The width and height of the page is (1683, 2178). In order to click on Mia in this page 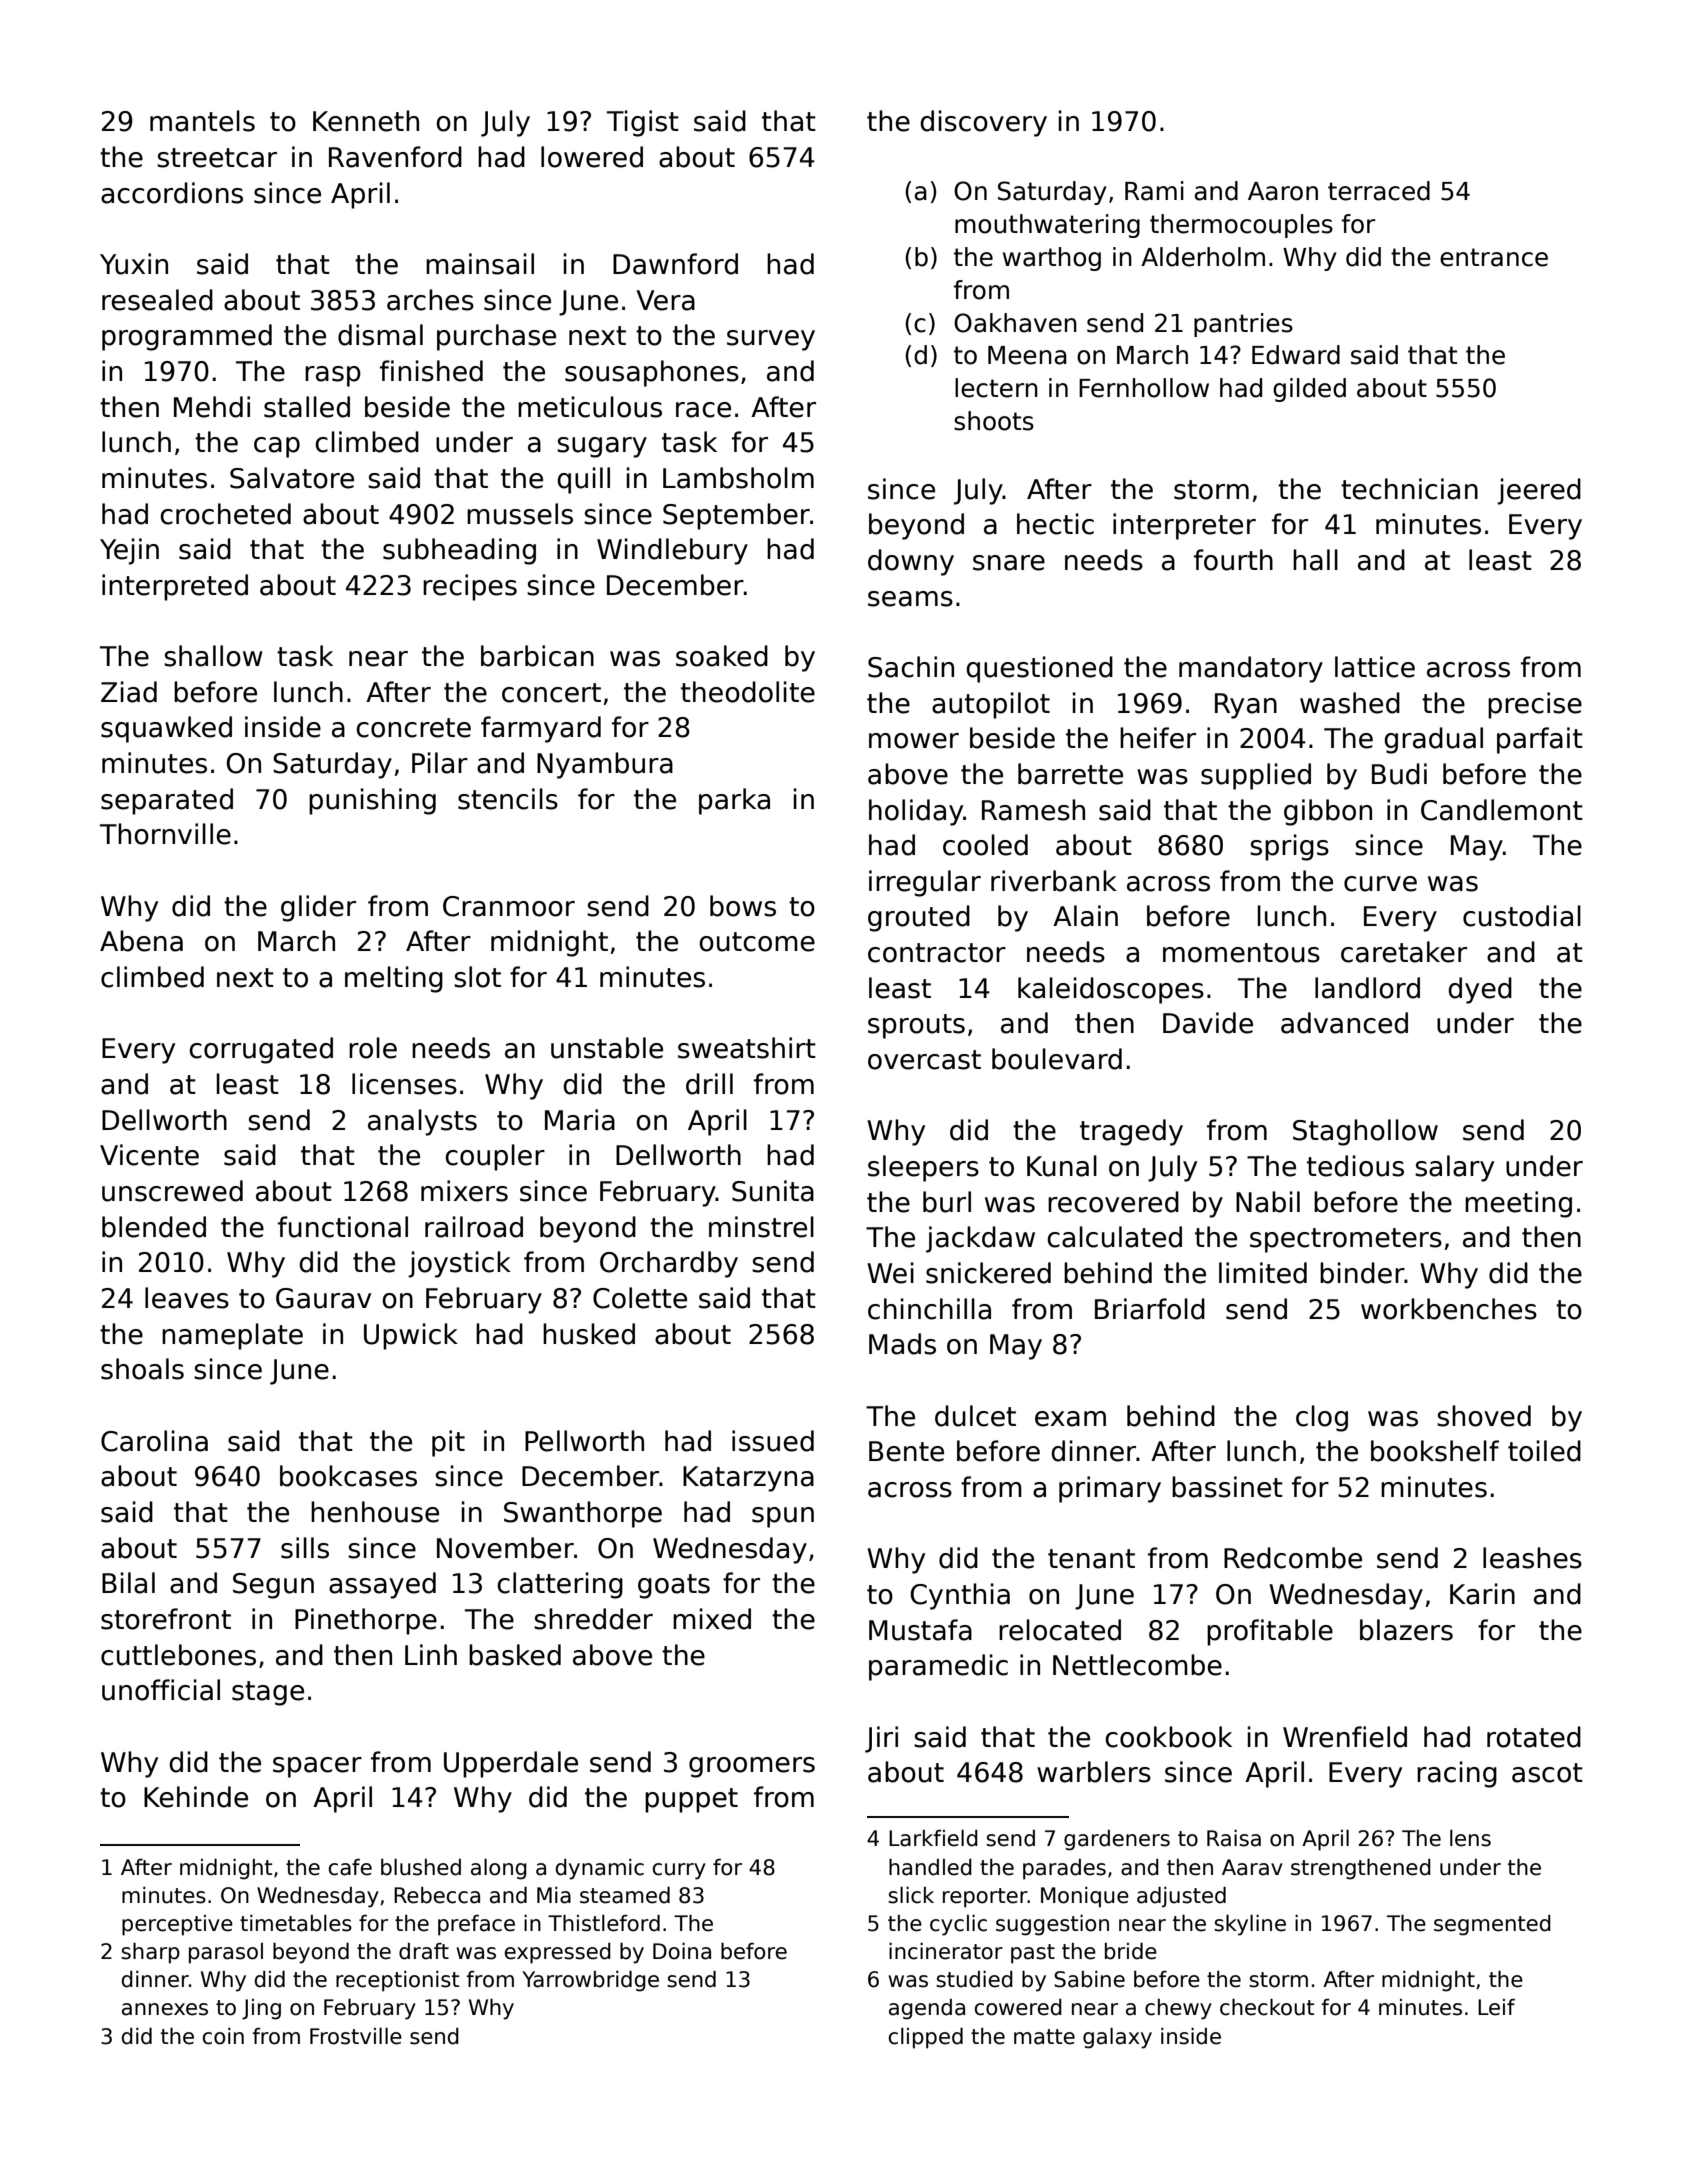, I will do `click(554, 1895)`.
